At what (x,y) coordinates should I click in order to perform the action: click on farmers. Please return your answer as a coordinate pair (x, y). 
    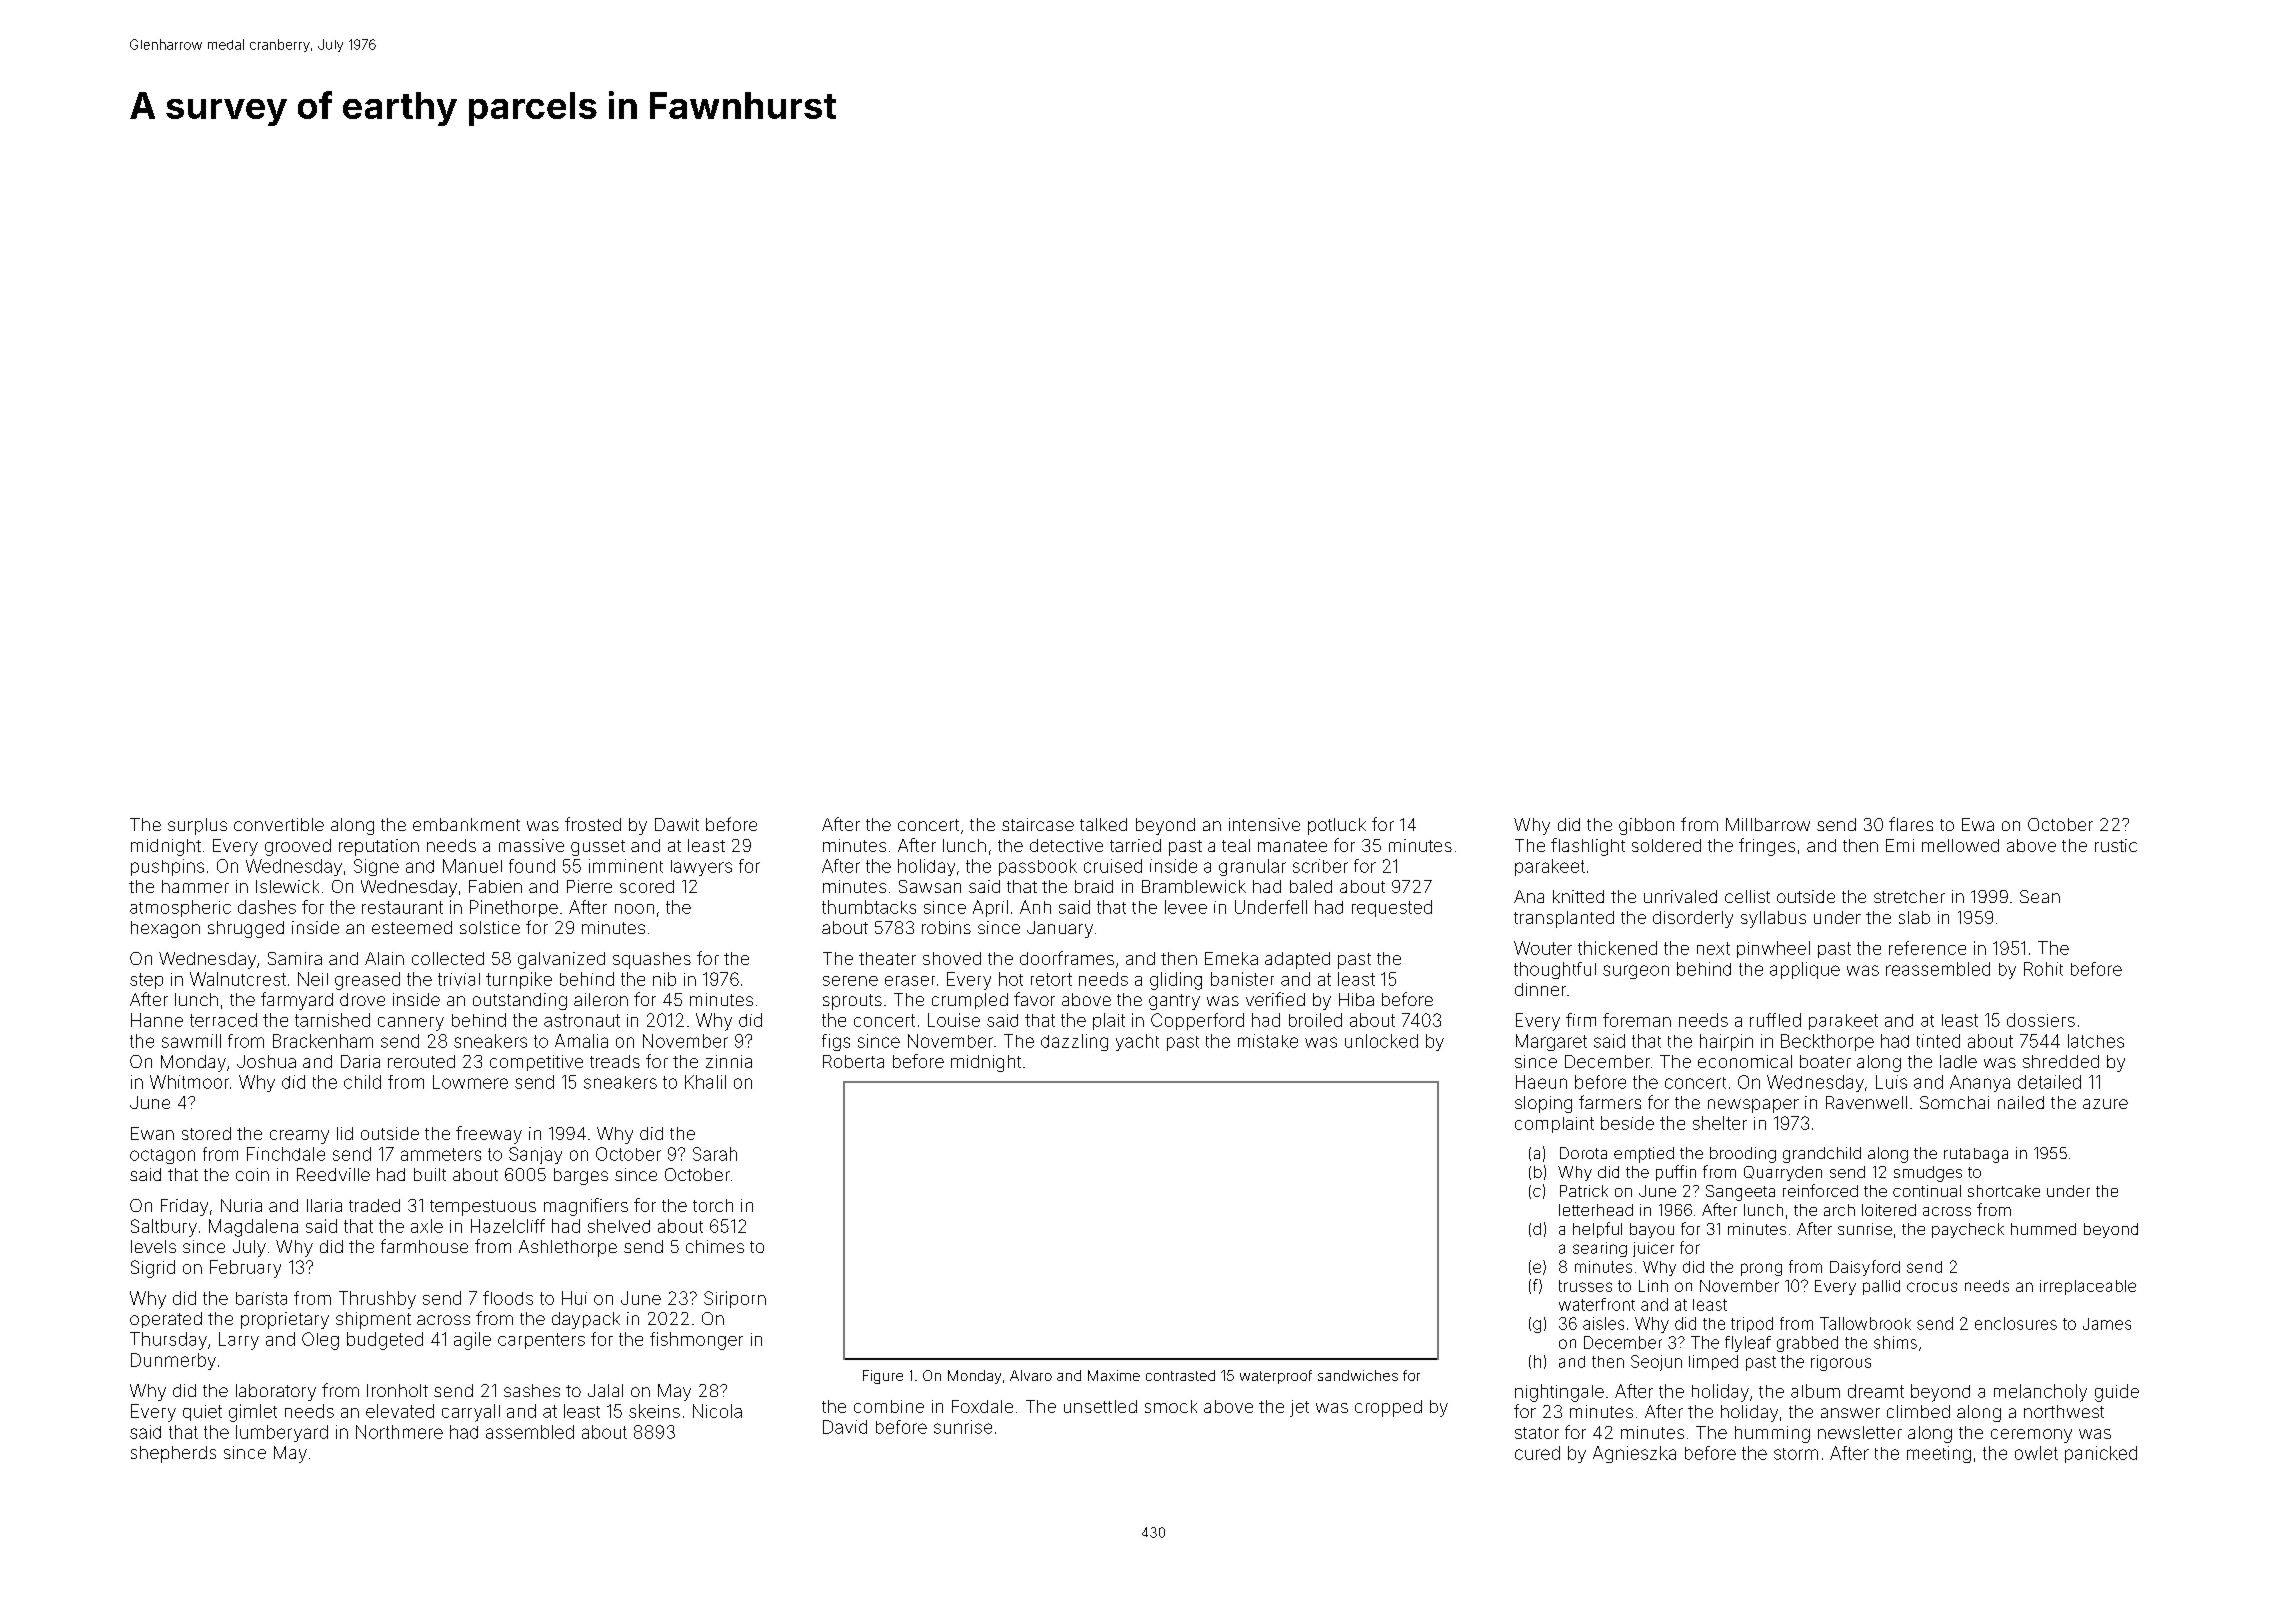
    Looking at the image, I should click on (1610, 1102).
